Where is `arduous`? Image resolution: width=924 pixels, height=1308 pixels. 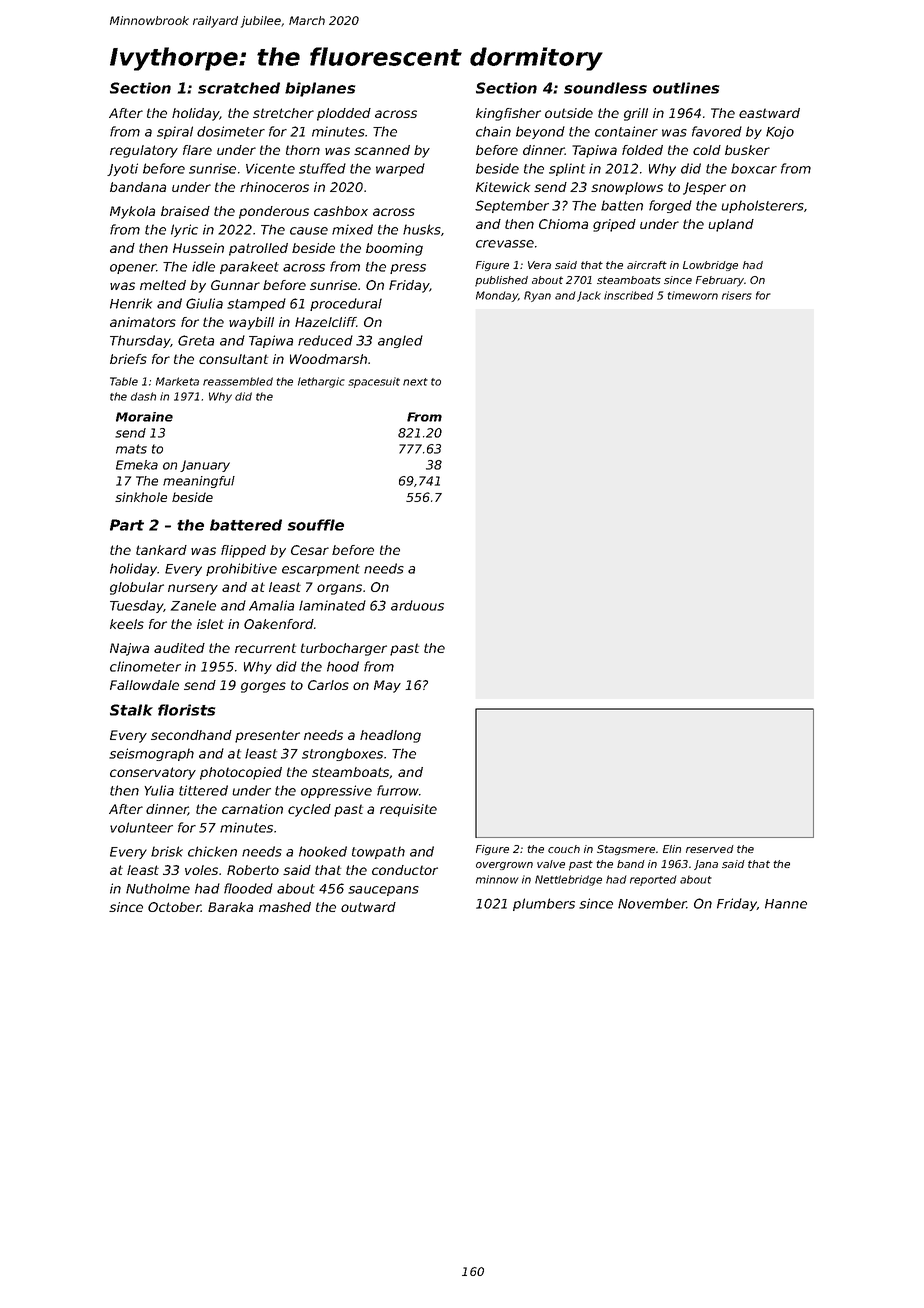
arduous is located at coordinates (417, 605).
